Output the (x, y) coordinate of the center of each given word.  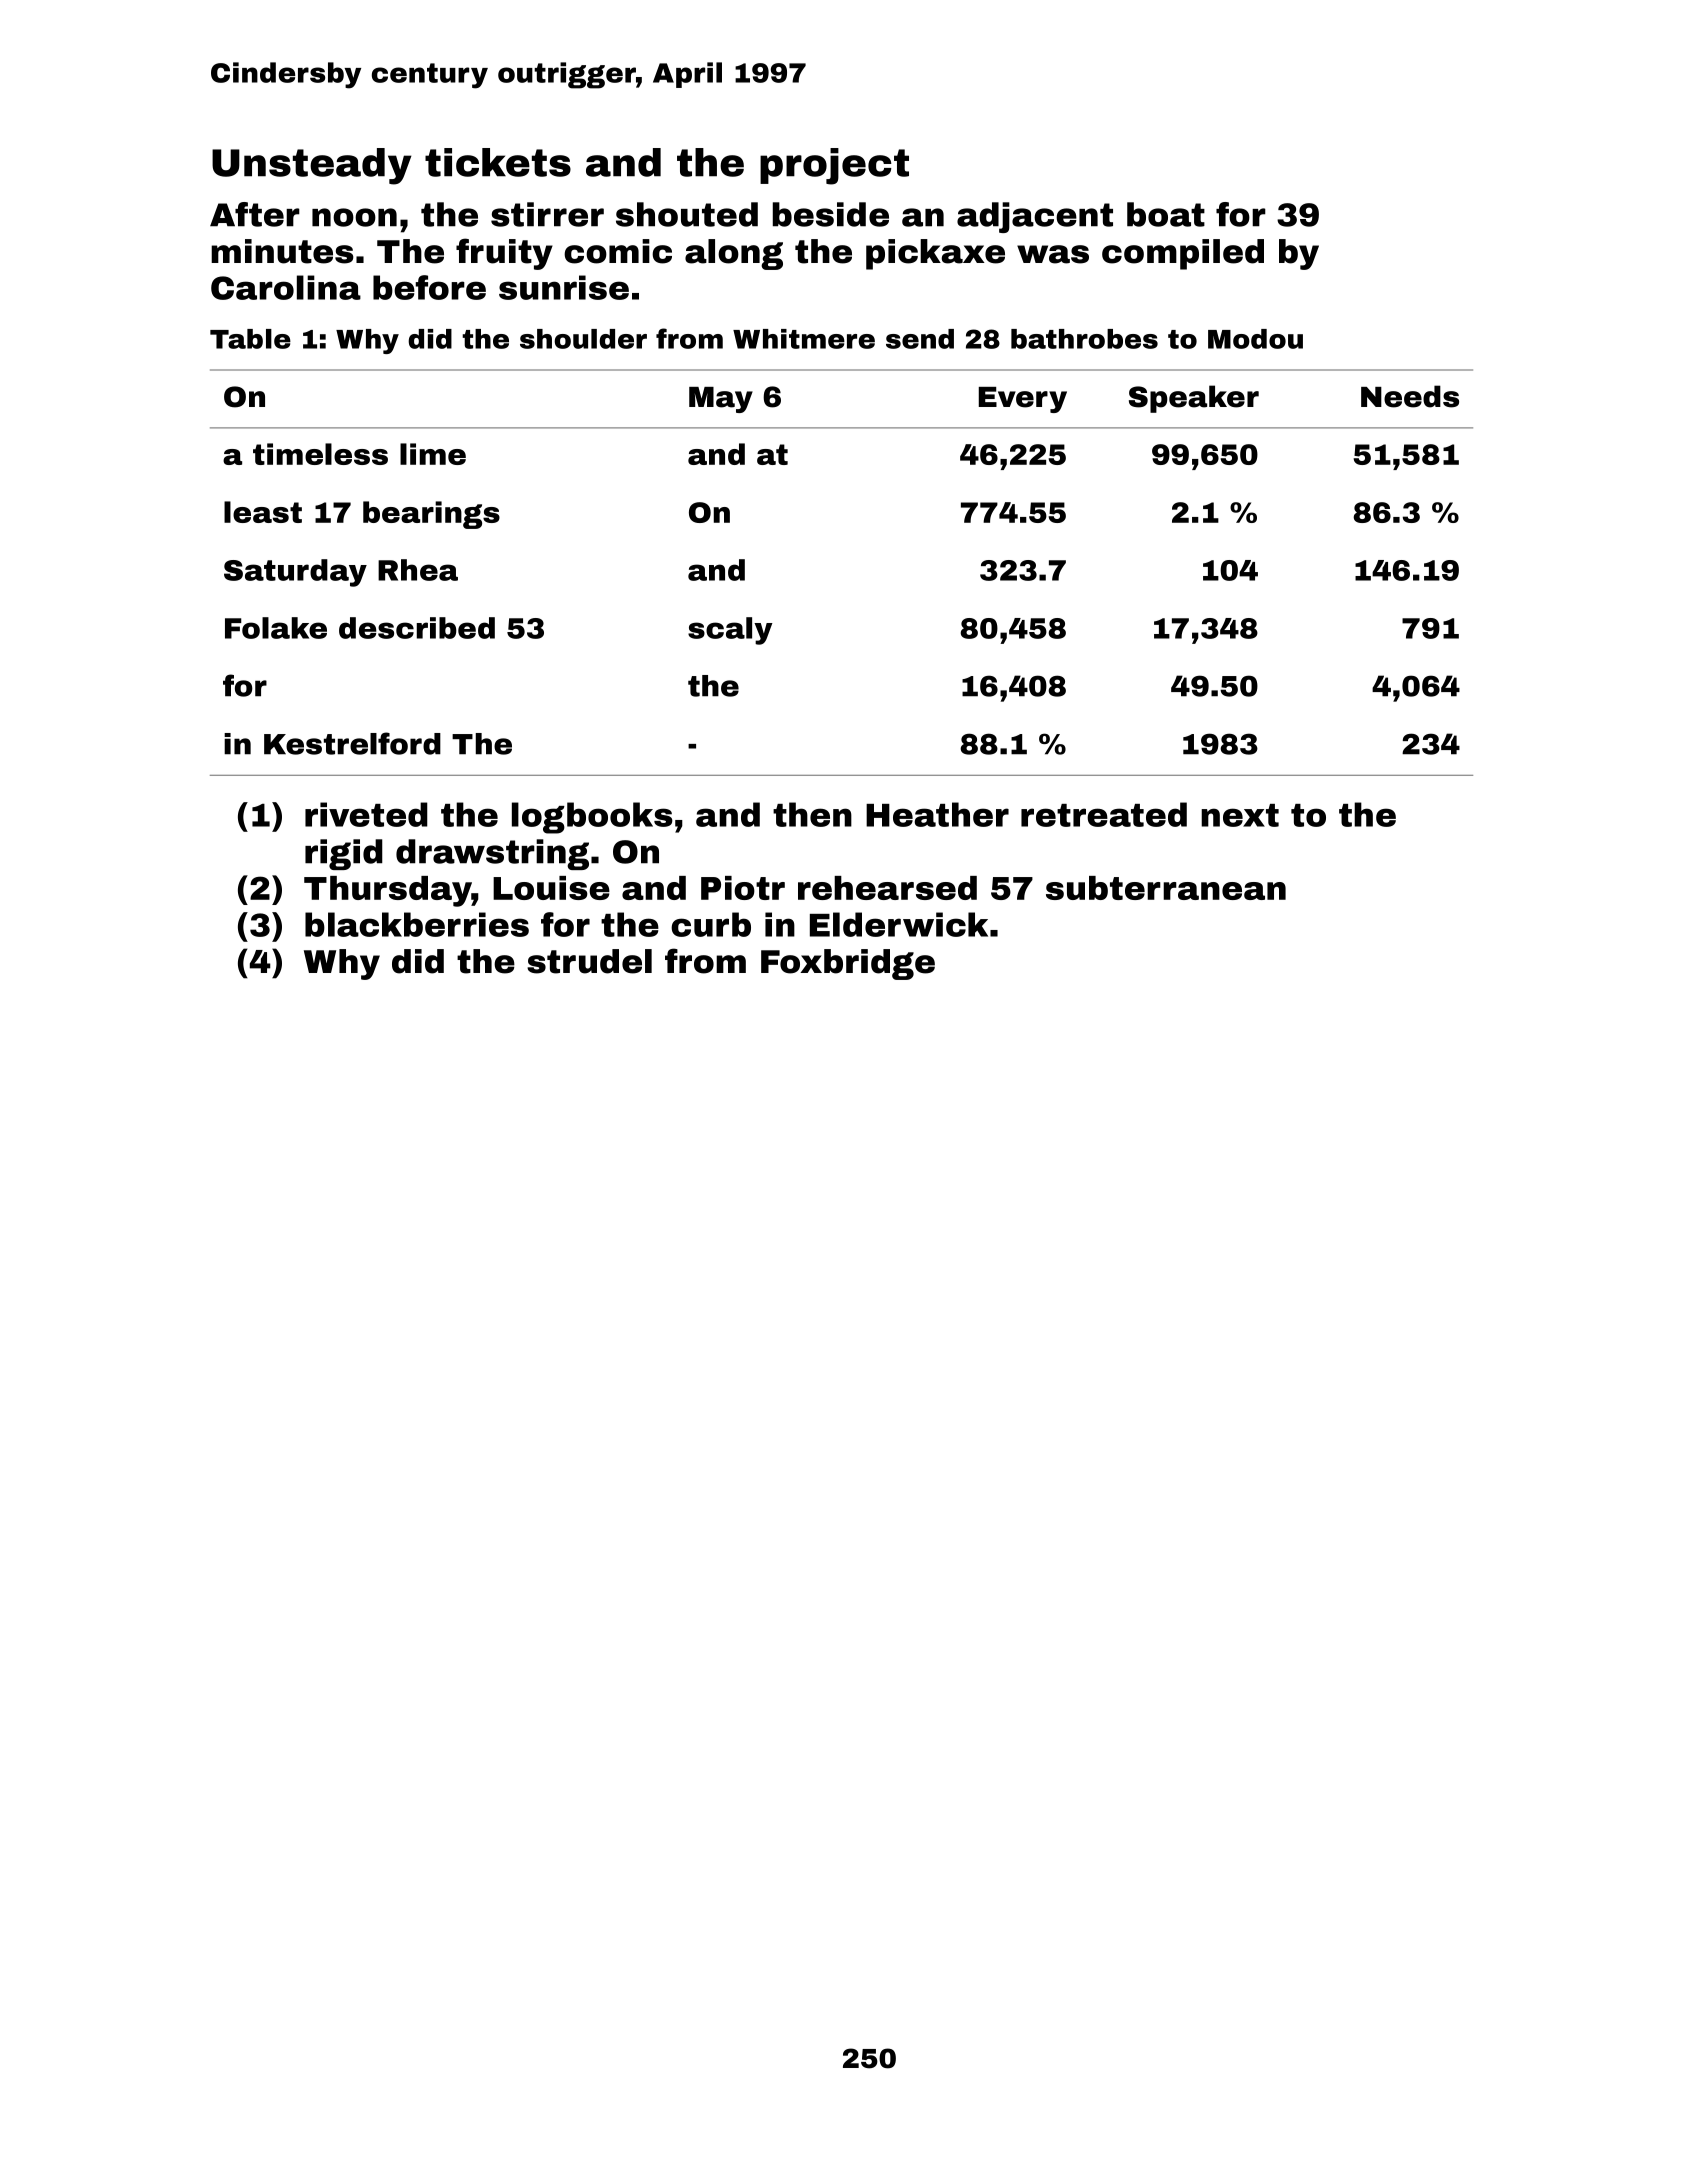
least (263, 512)
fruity (504, 254)
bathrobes (1084, 339)
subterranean (1166, 888)
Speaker (1194, 399)
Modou (1255, 339)
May (721, 400)
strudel (589, 961)
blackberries (417, 924)
